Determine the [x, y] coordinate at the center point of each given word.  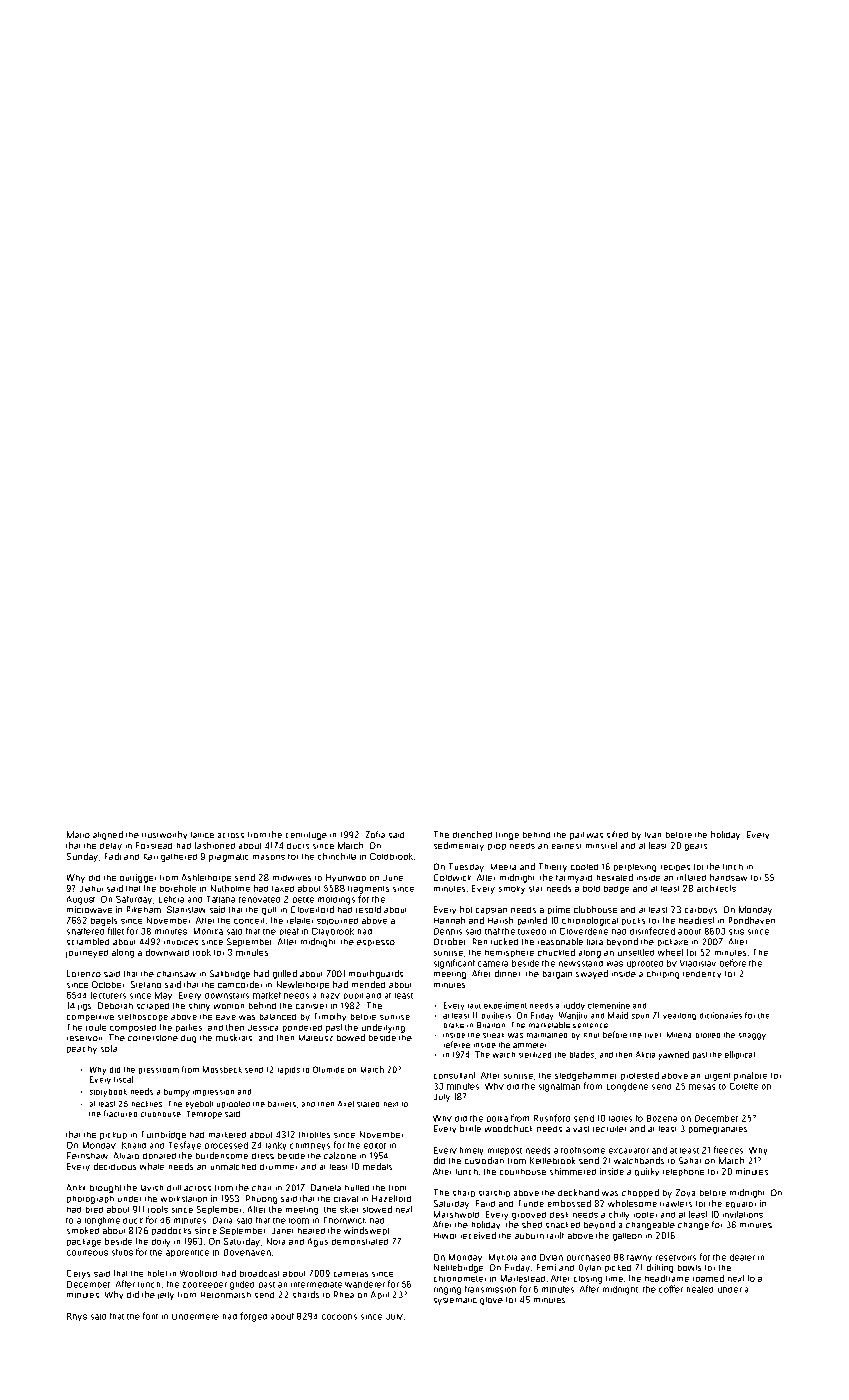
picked [618, 1268]
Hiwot [445, 1236]
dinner [507, 973]
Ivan [653, 835]
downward [167, 952]
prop [497, 847]
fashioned [215, 845]
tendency [702, 974]
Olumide [328, 1069]
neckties [147, 1104]
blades [582, 1054]
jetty [166, 1296]
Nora [276, 1241]
